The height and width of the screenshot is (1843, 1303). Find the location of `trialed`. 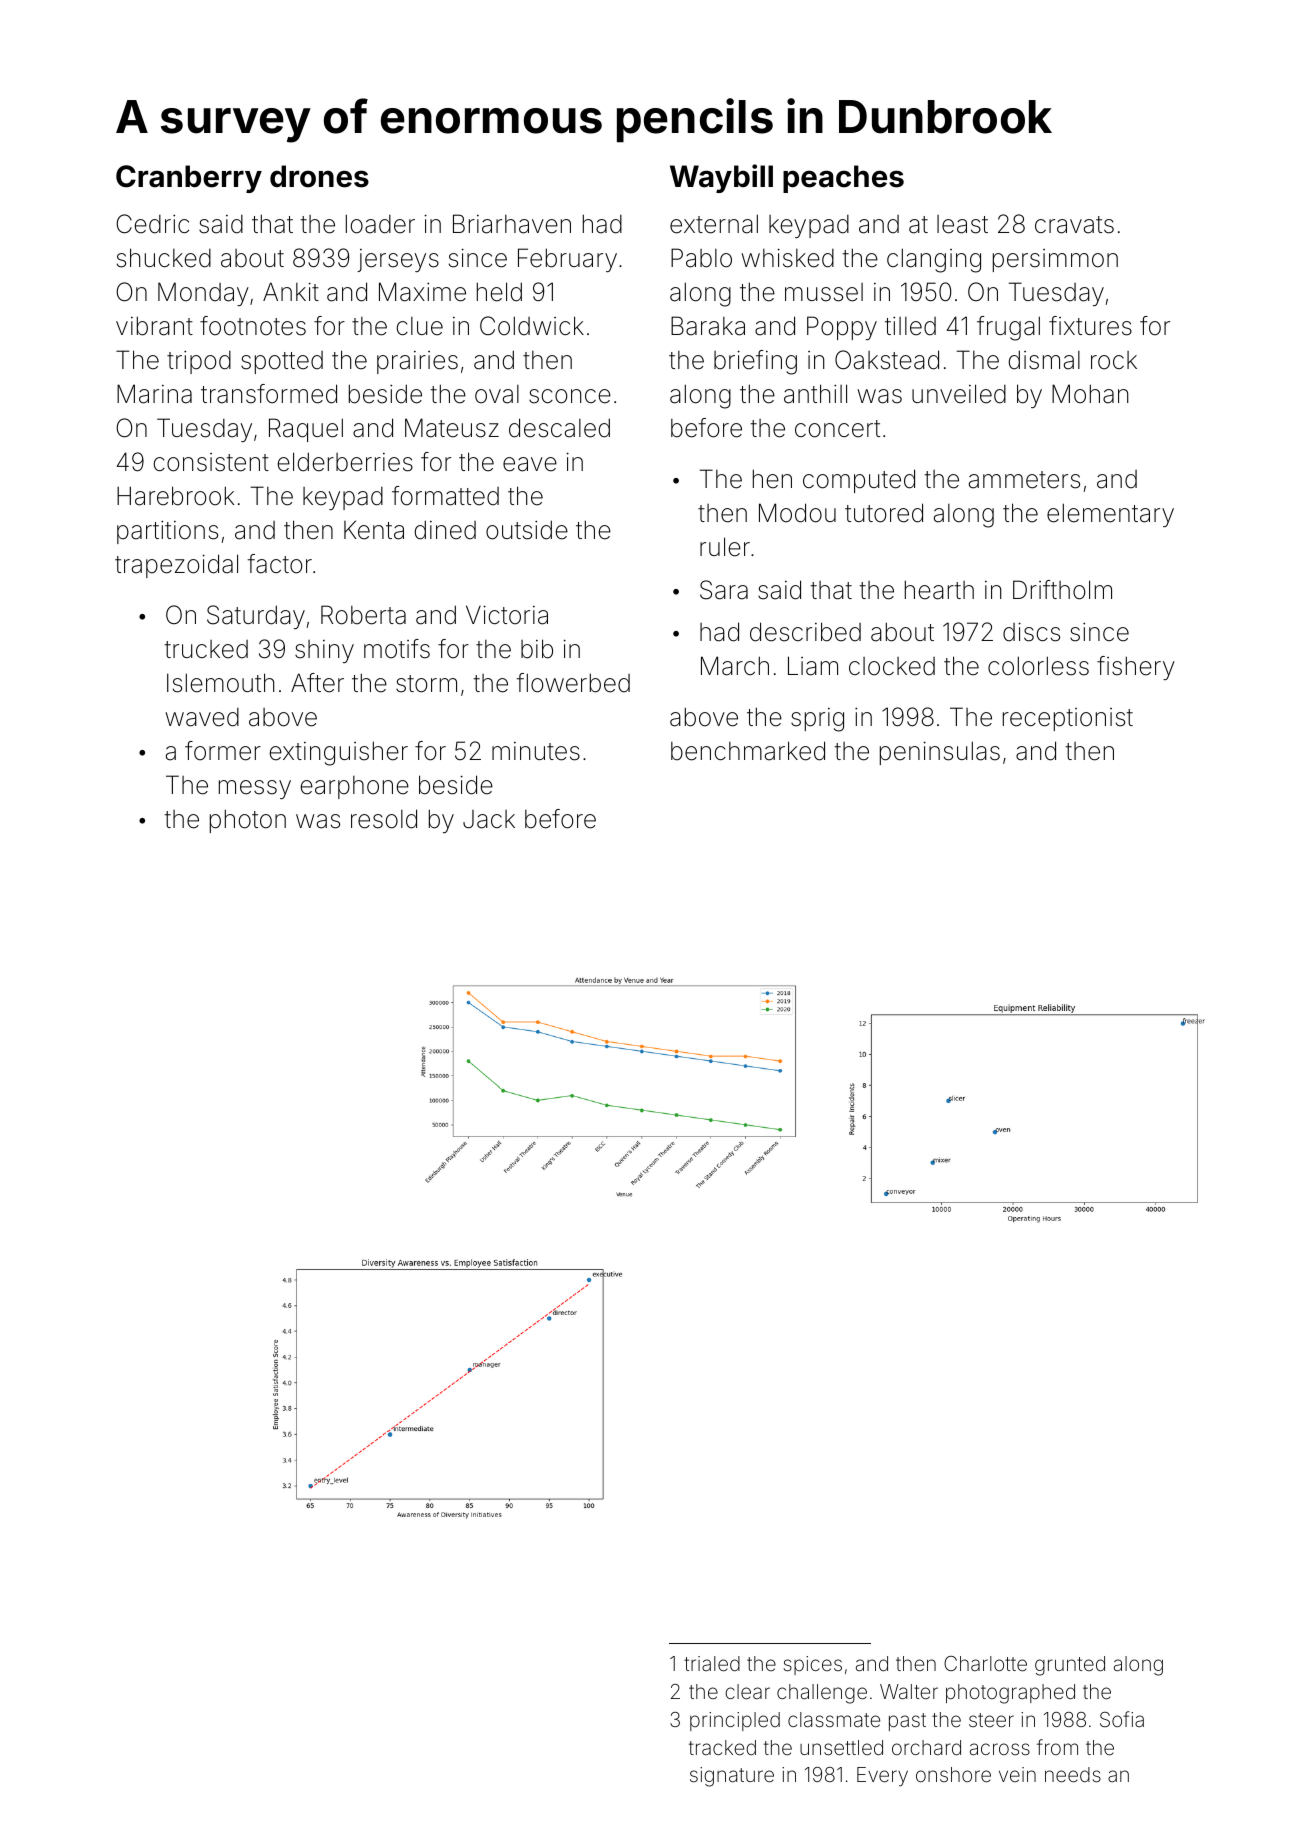

trialed is located at coordinates (712, 1663).
